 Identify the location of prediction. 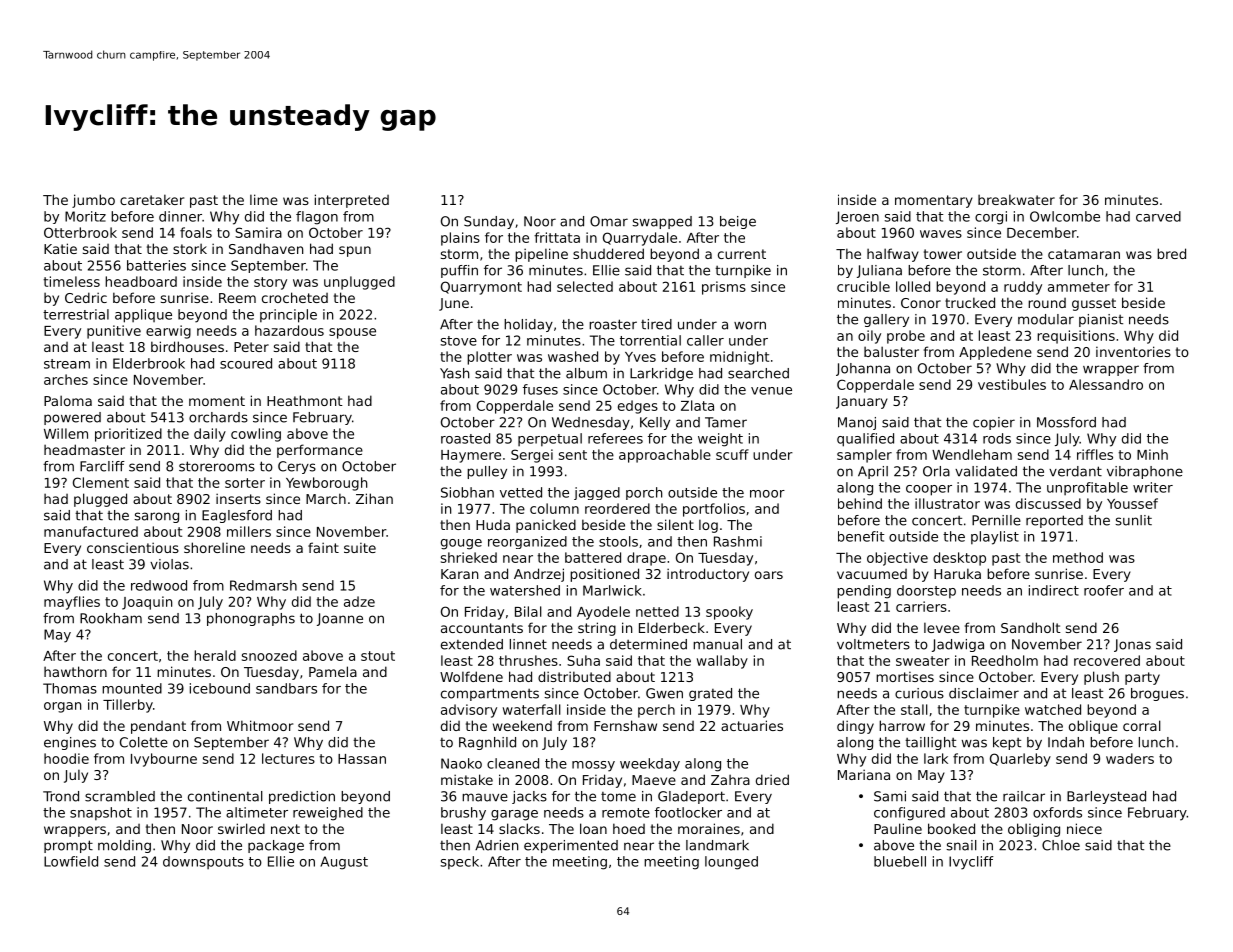
(302, 797).
